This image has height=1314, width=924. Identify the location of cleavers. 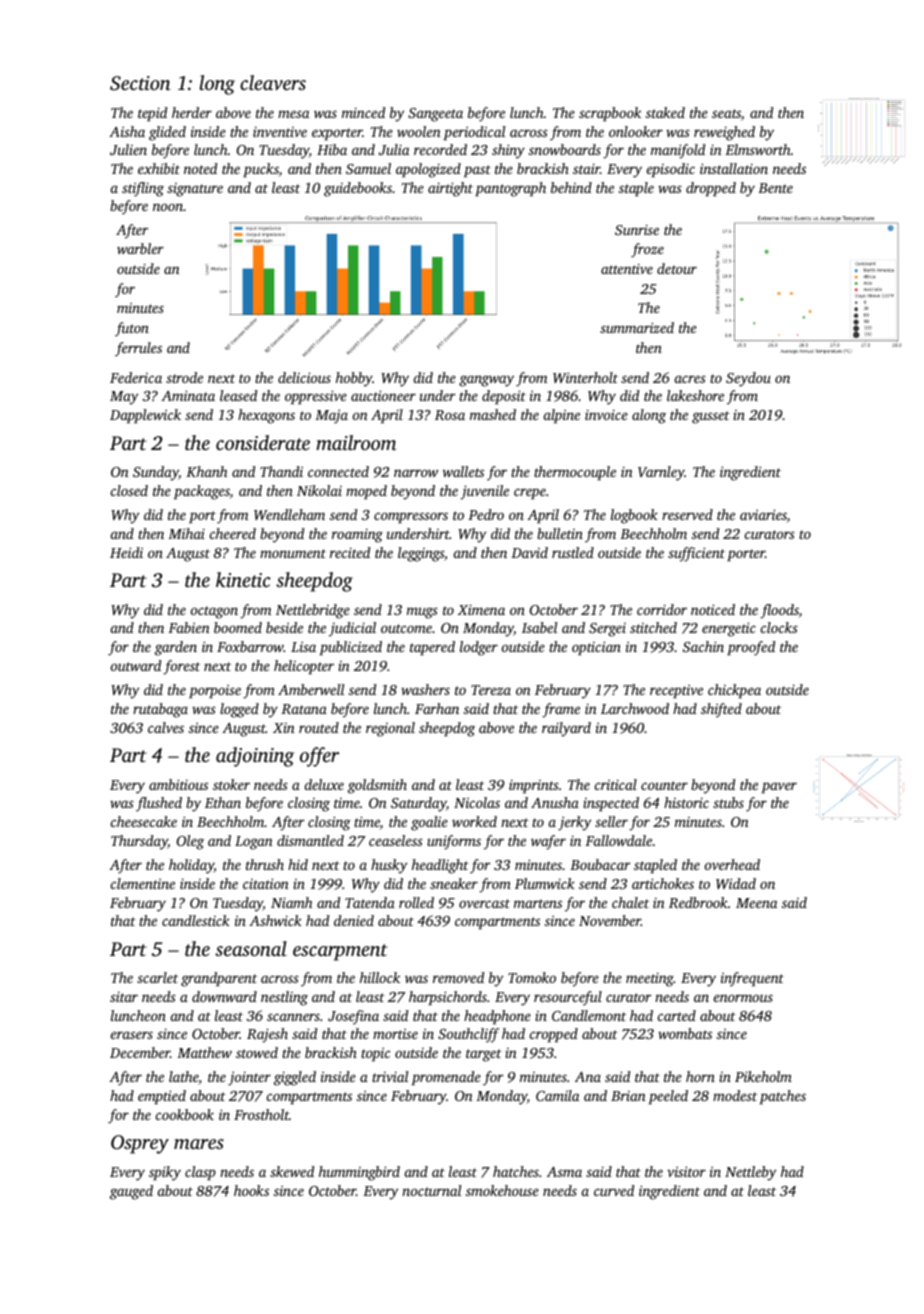
(273, 82).
